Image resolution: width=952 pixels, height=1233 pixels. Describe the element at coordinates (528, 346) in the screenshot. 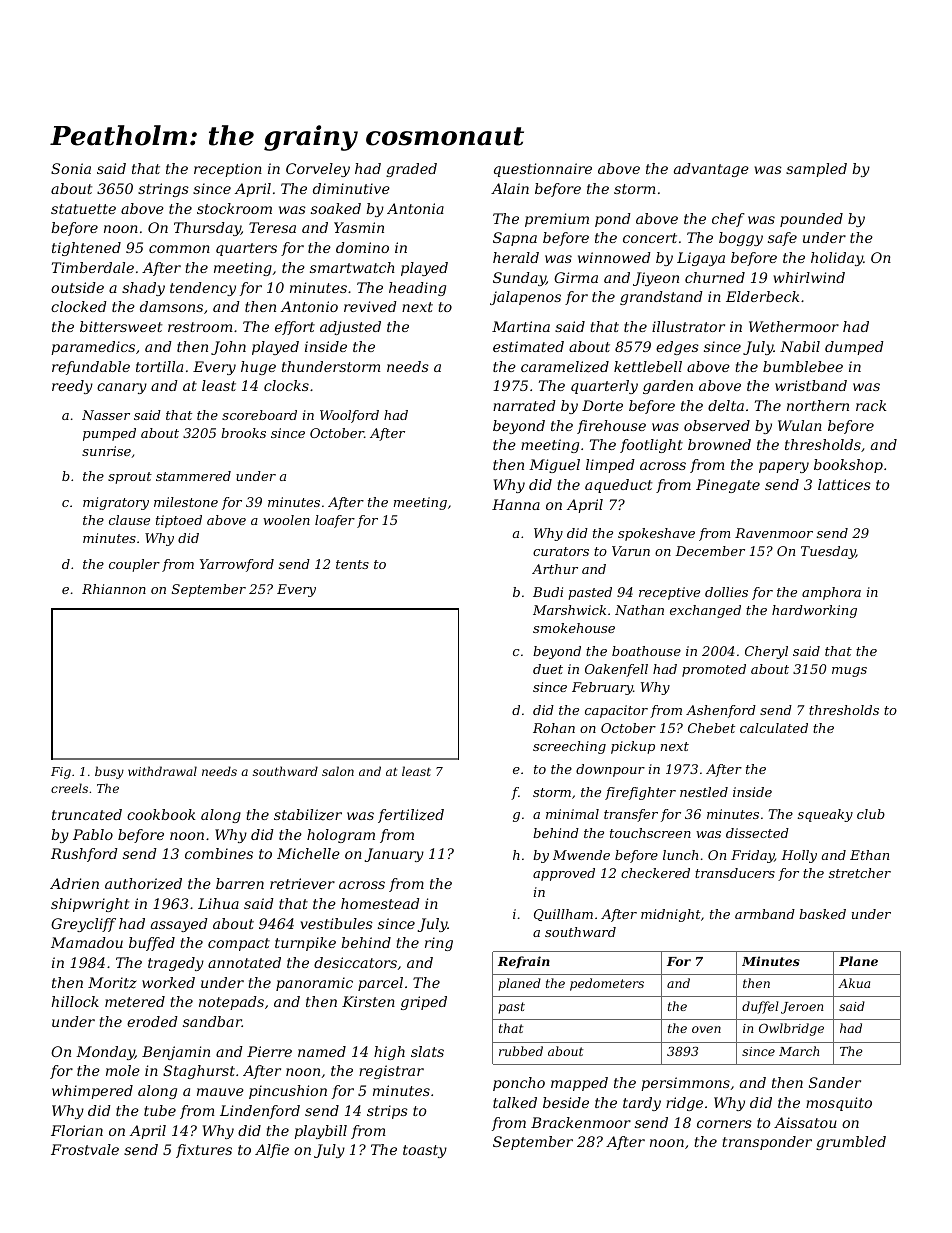

I see `estimated` at that location.
